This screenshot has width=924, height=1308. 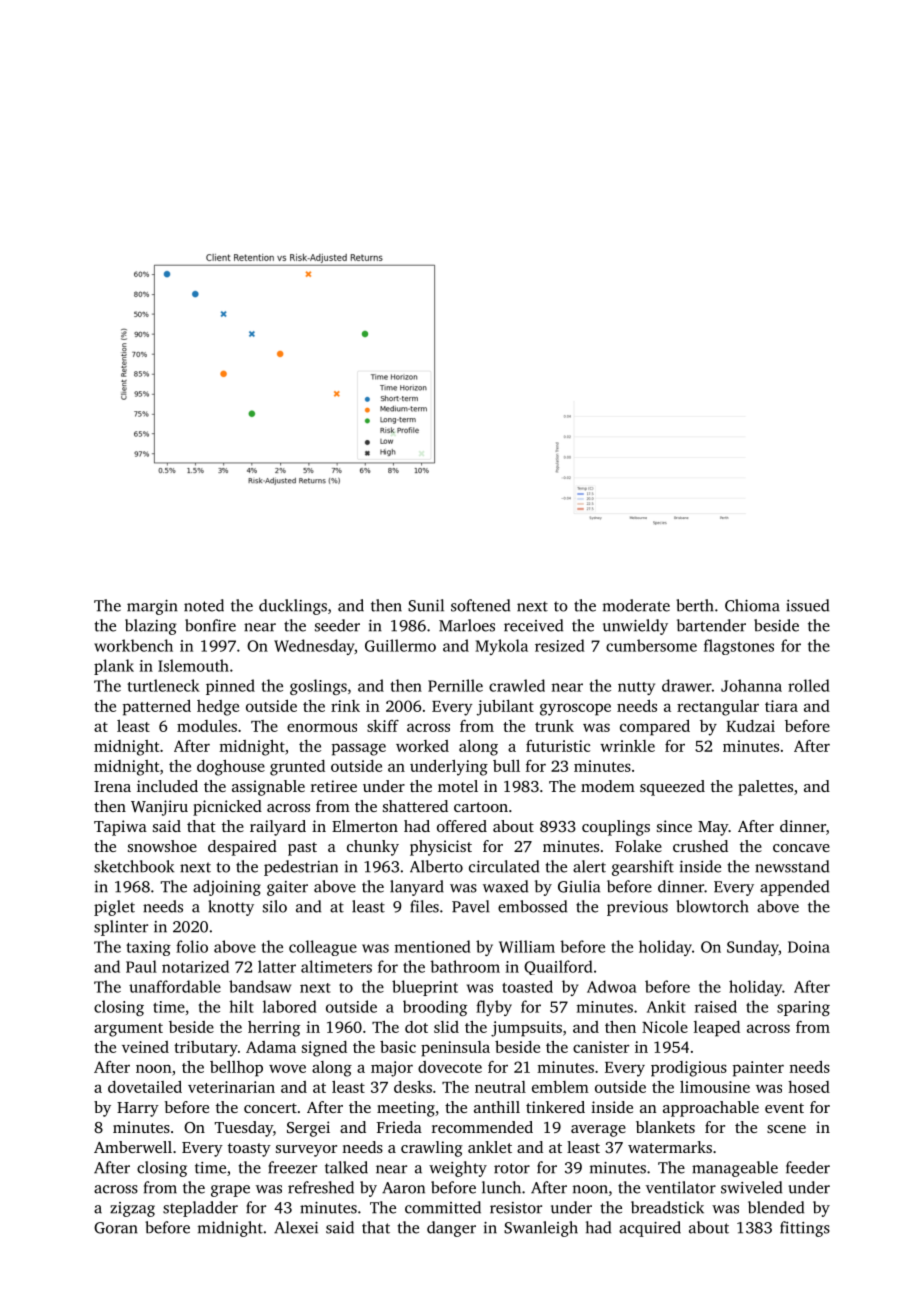 I want to click on bonfire, so click(x=210, y=625).
